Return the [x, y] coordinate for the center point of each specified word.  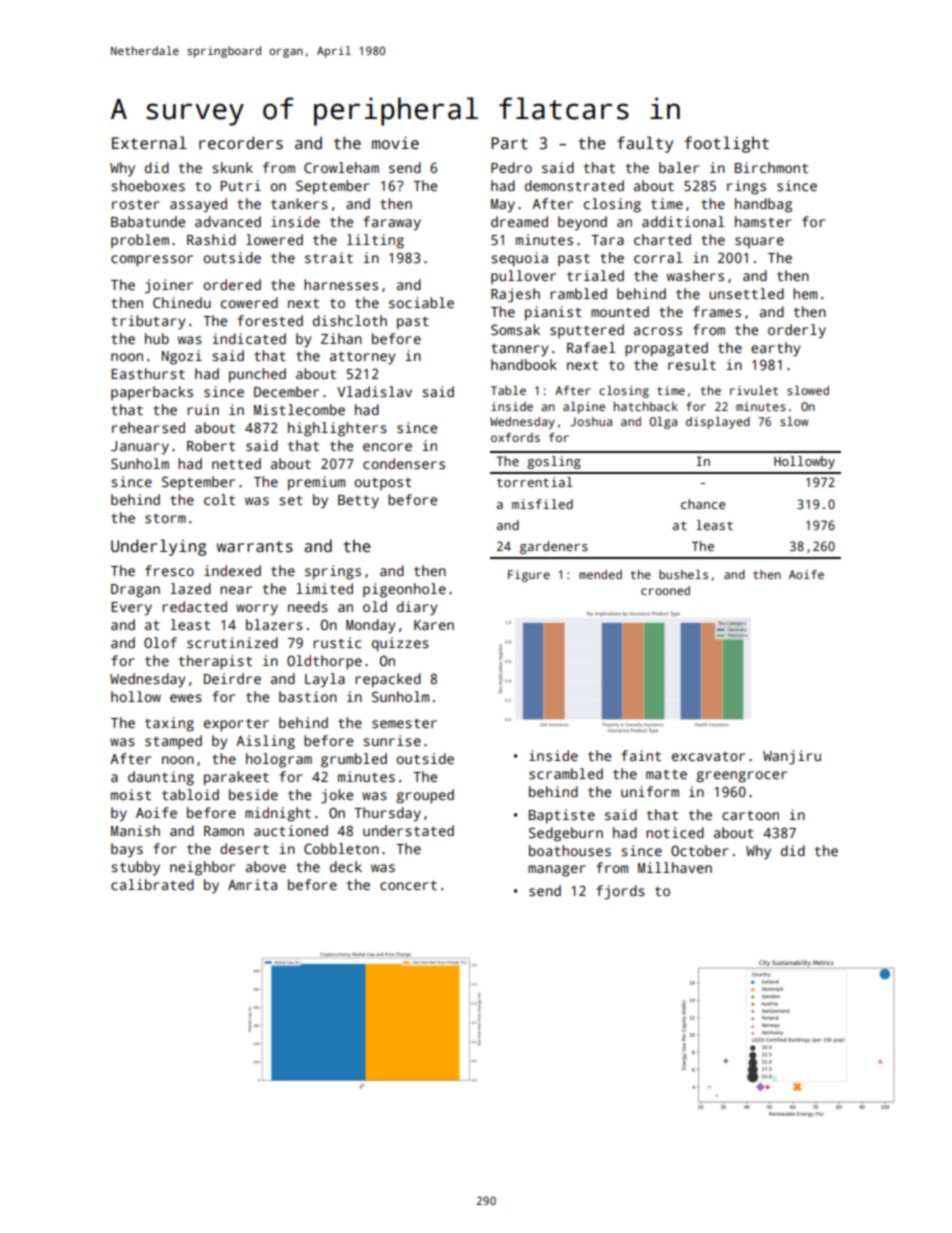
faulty [645, 144]
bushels [683, 574]
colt [219, 499]
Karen [434, 625]
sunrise [392, 740]
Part [509, 143]
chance [703, 504]
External [149, 143]
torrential [535, 482]
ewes [186, 698]
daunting [161, 778]
